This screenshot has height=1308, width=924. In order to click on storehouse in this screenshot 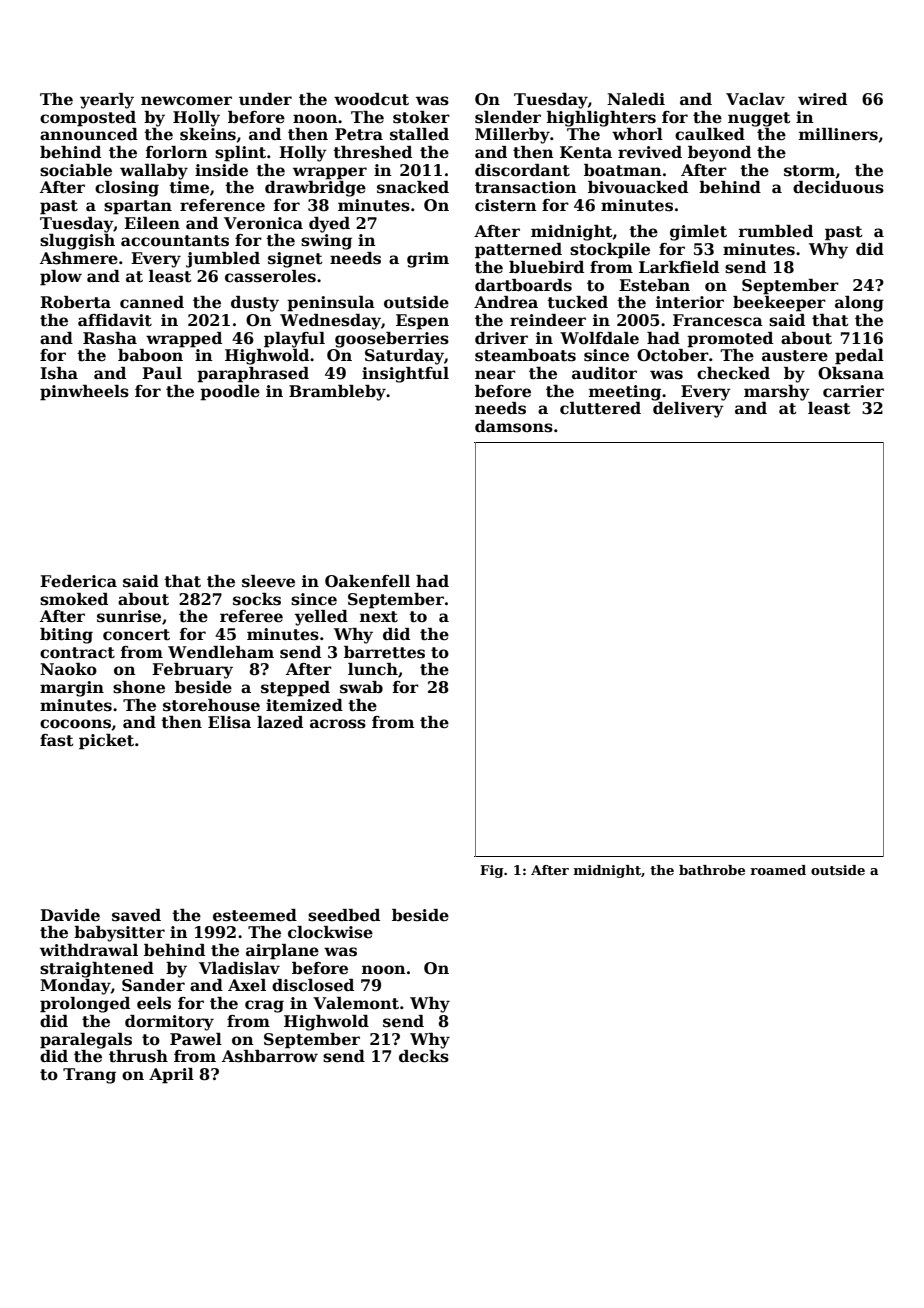, I will do `click(211, 705)`.
